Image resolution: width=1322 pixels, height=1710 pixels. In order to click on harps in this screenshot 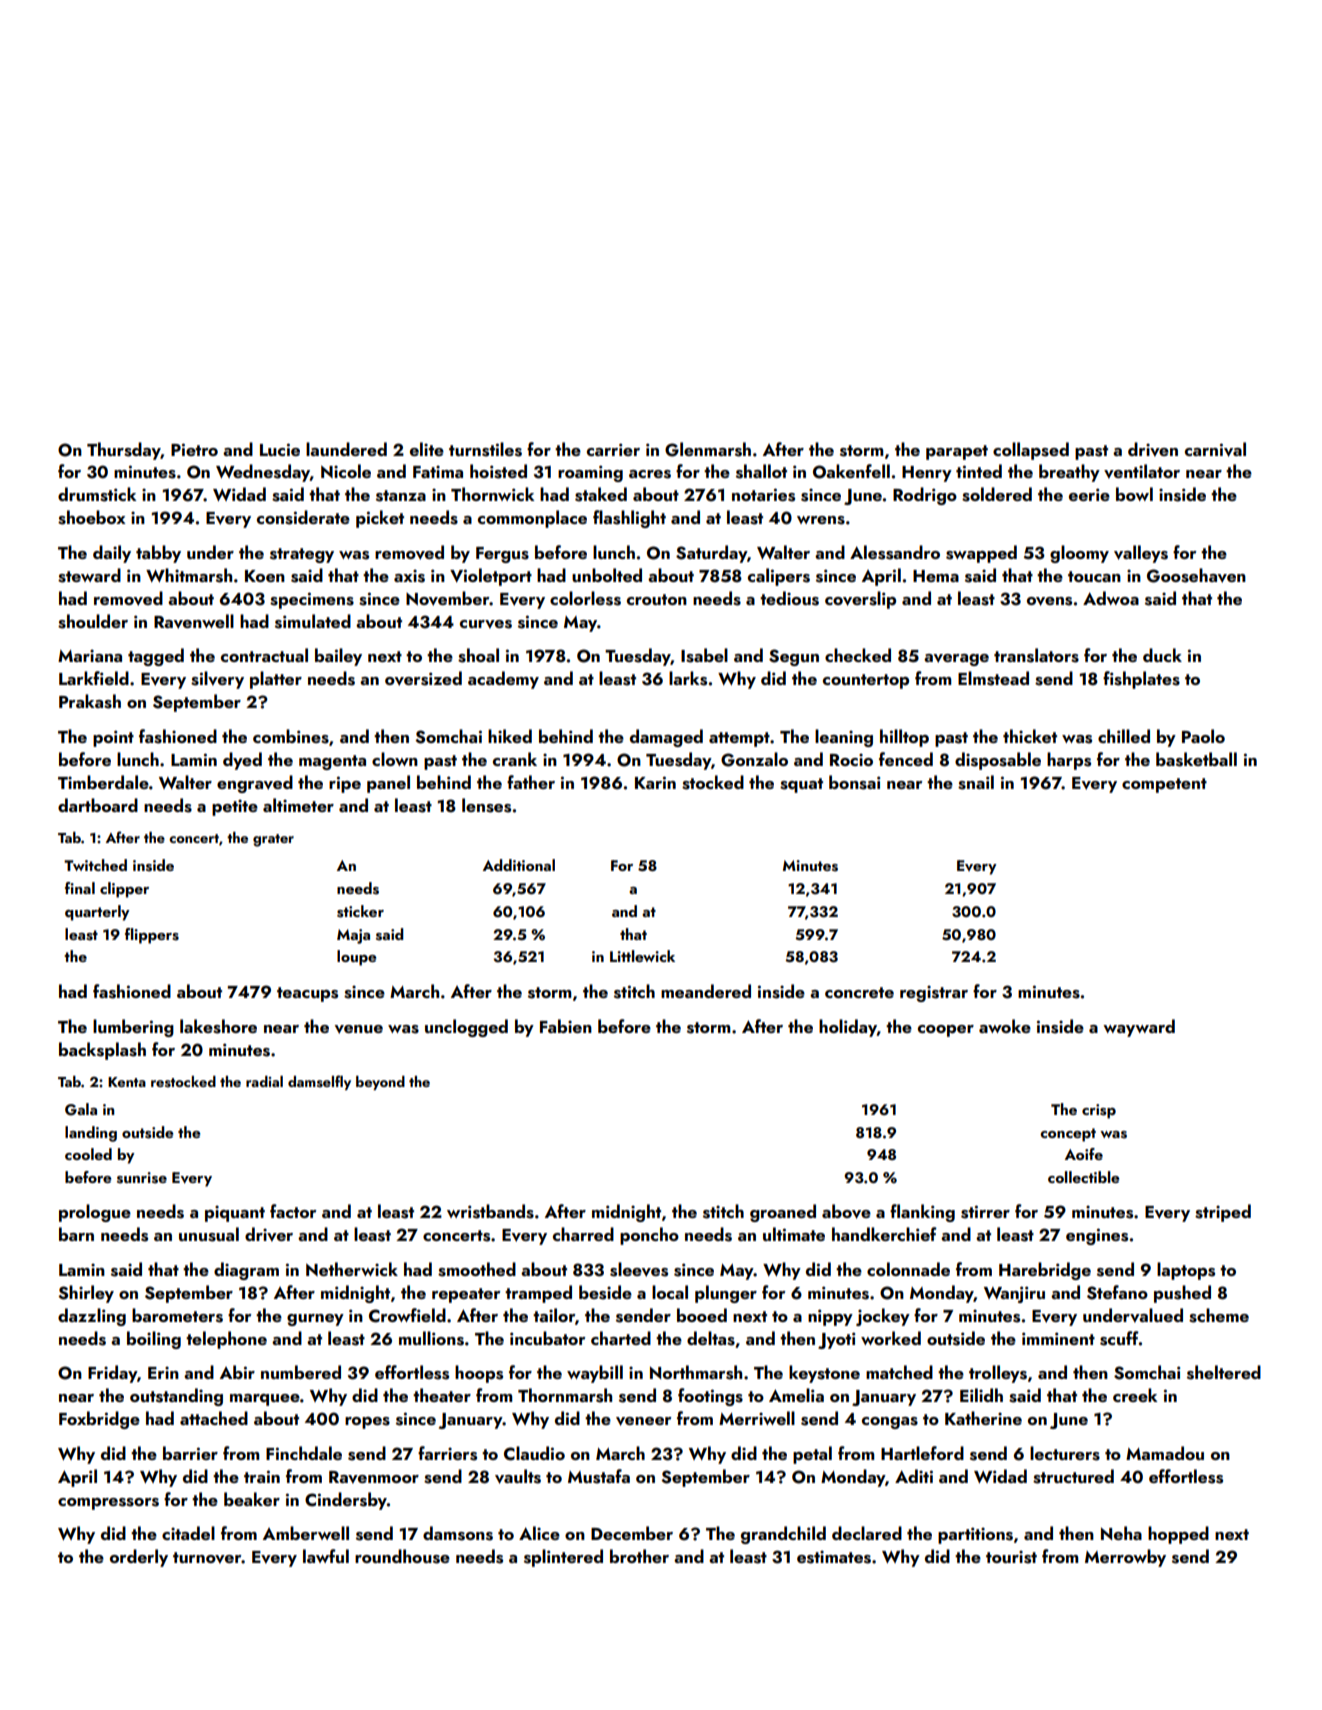, I will do `click(1069, 761)`.
